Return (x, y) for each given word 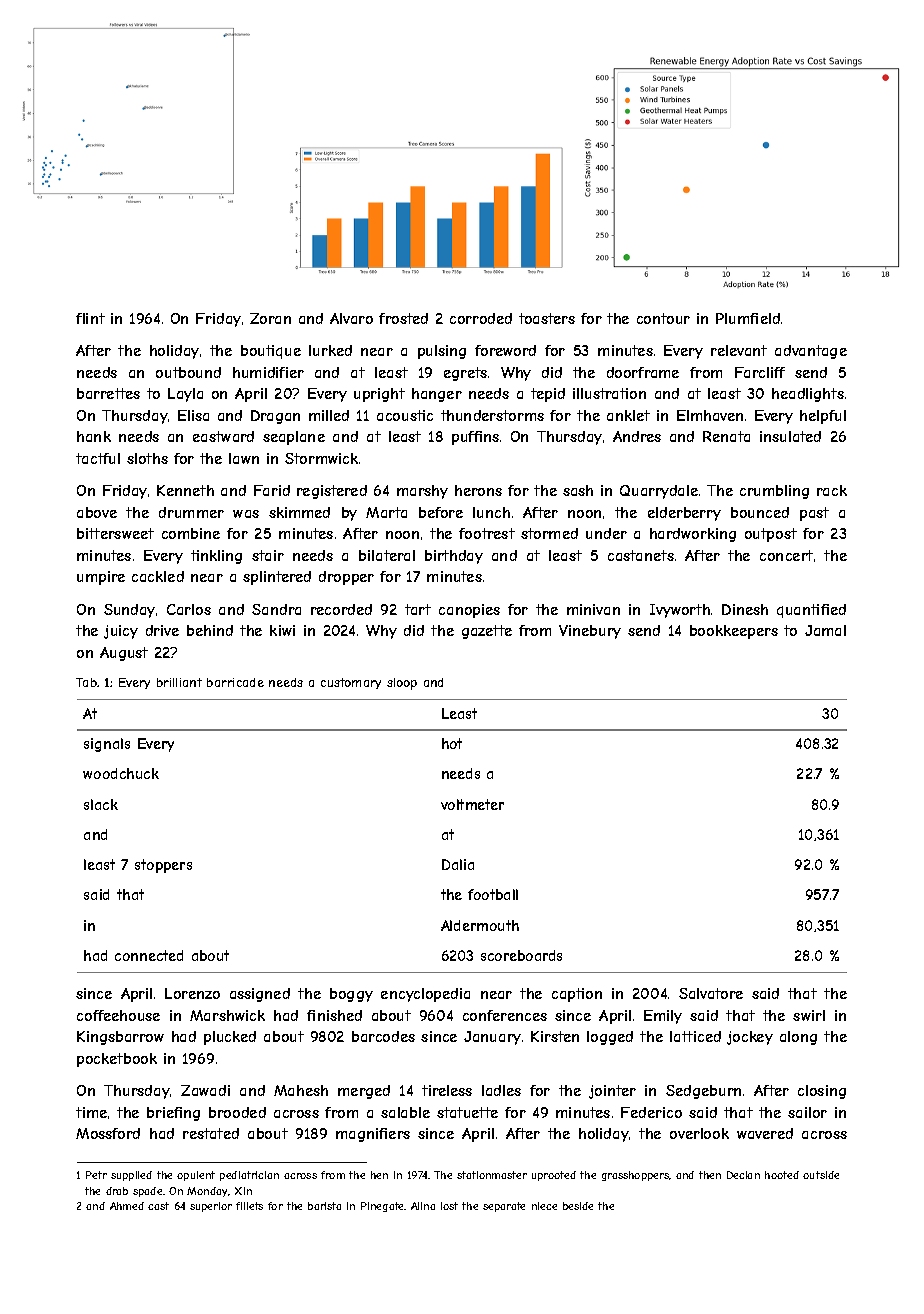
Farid (272, 490)
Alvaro (351, 318)
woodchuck (121, 773)
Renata (726, 436)
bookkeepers (734, 632)
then (710, 1175)
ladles (501, 1090)
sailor (807, 1112)
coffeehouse (118, 1015)
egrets (465, 374)
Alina (423, 1206)
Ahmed (127, 1206)
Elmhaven (710, 415)
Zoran (270, 318)
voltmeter (472, 804)
